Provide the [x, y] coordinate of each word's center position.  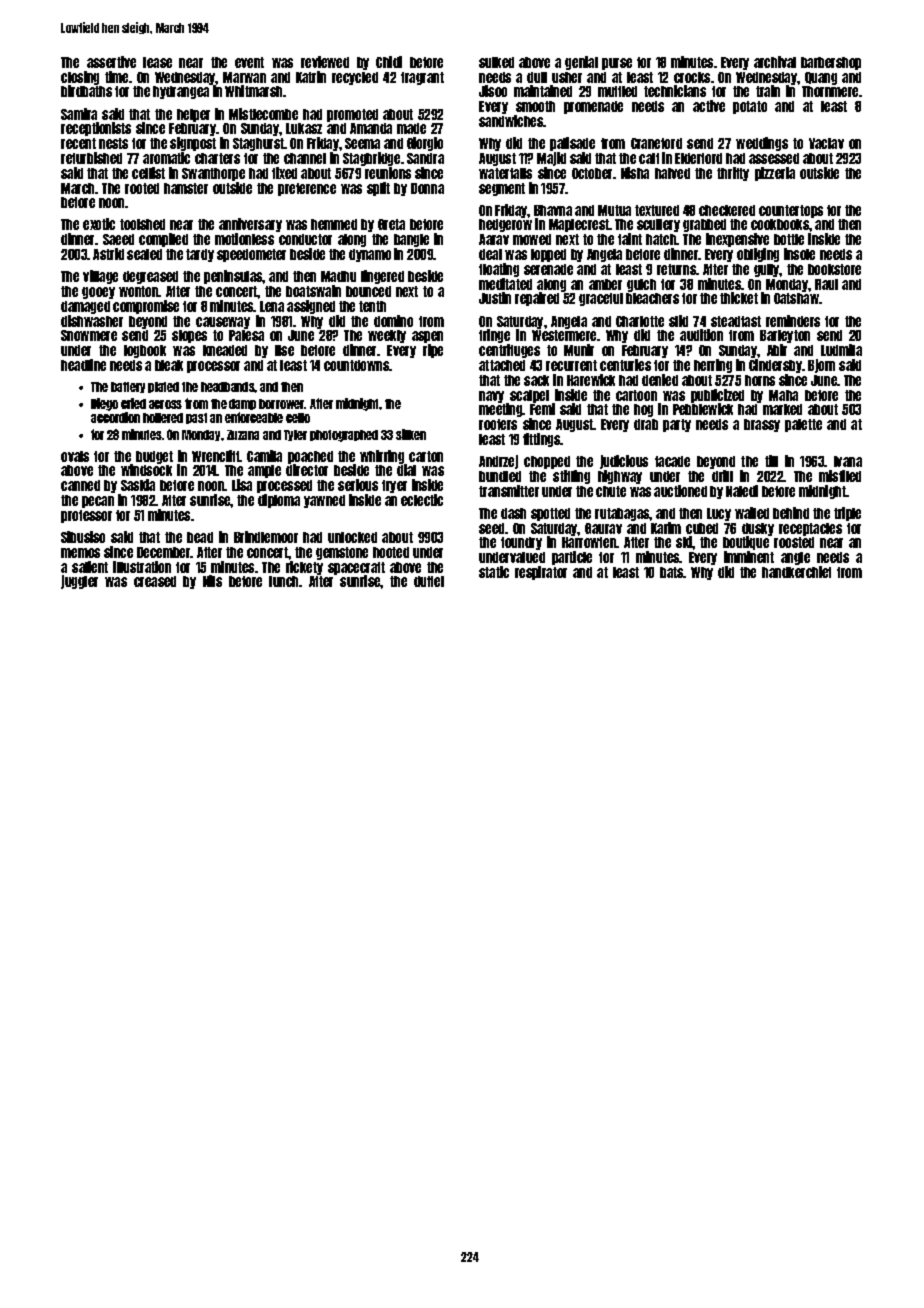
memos [80, 553]
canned [80, 485]
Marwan [244, 77]
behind [791, 513]
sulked [496, 62]
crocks [692, 77]
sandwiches [511, 121]
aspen [427, 337]
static [494, 572]
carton [426, 456]
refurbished [91, 158]
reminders [793, 321]
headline [83, 365]
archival [775, 62]
